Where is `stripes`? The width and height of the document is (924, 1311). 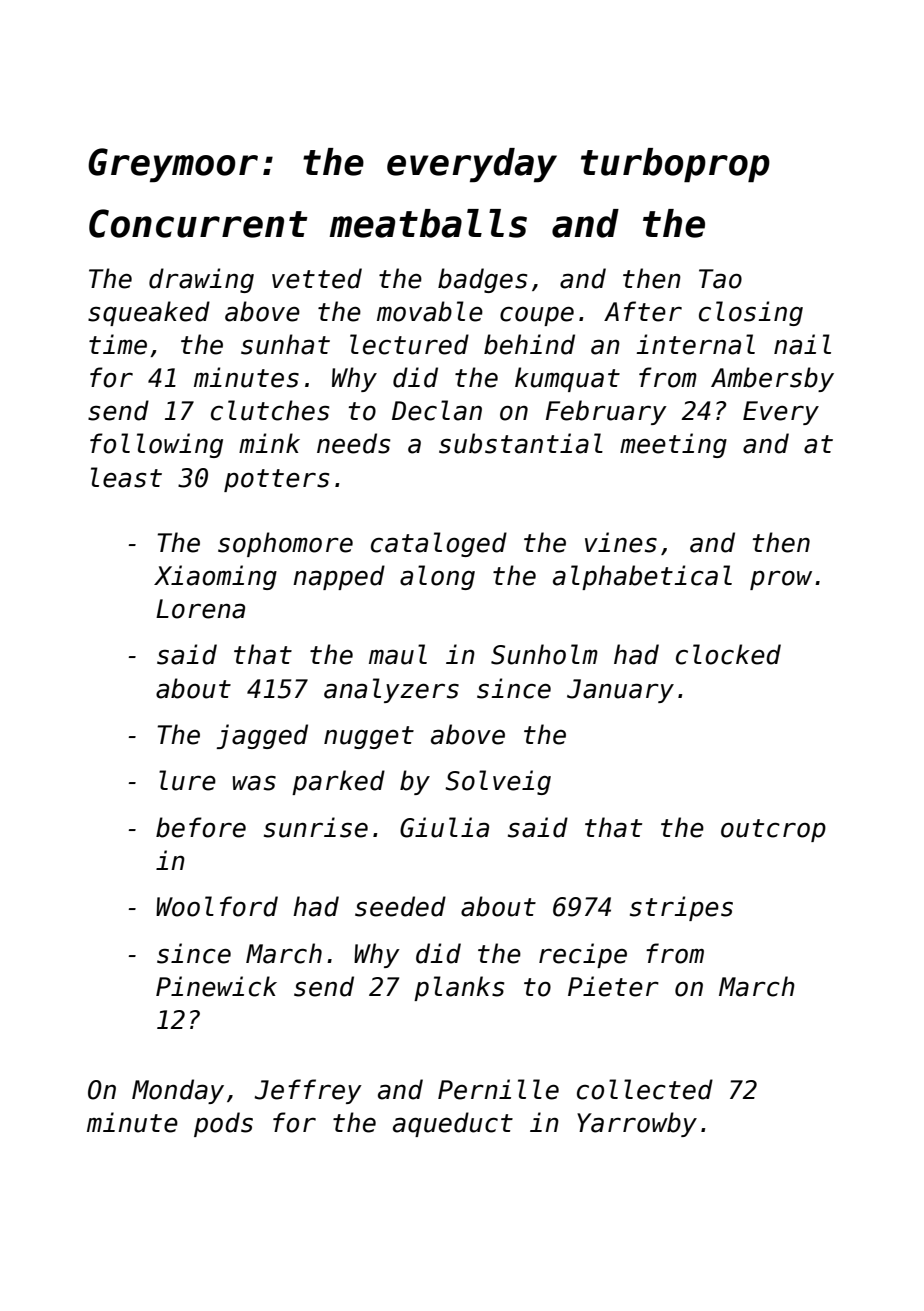 stripes is located at coordinates (681, 908).
